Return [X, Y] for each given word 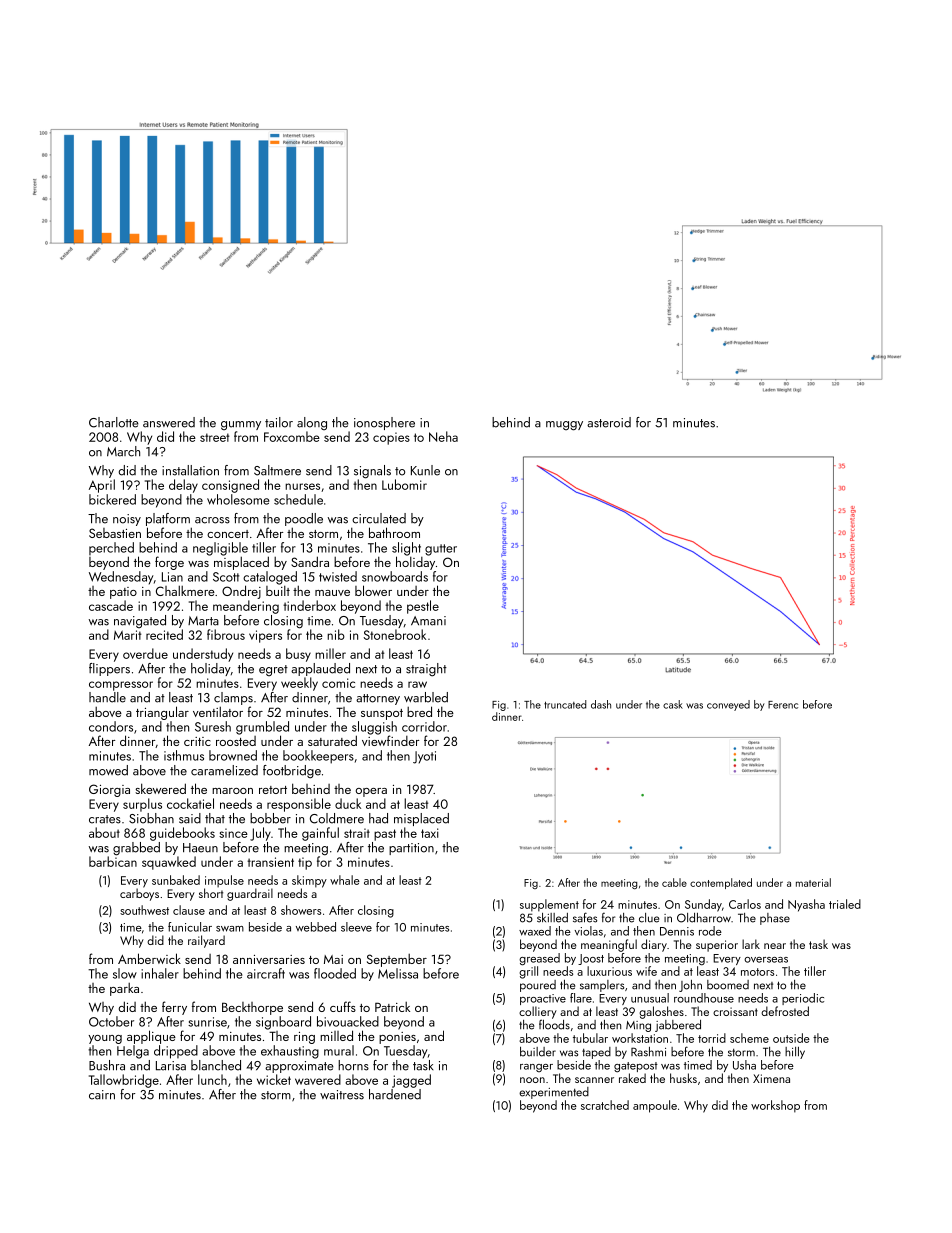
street [214, 437]
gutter [441, 550]
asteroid [609, 422]
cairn [102, 1095]
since [233, 833]
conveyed [728, 705]
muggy [564, 426]
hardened [395, 1094]
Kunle [425, 470]
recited [164, 634]
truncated [565, 704]
